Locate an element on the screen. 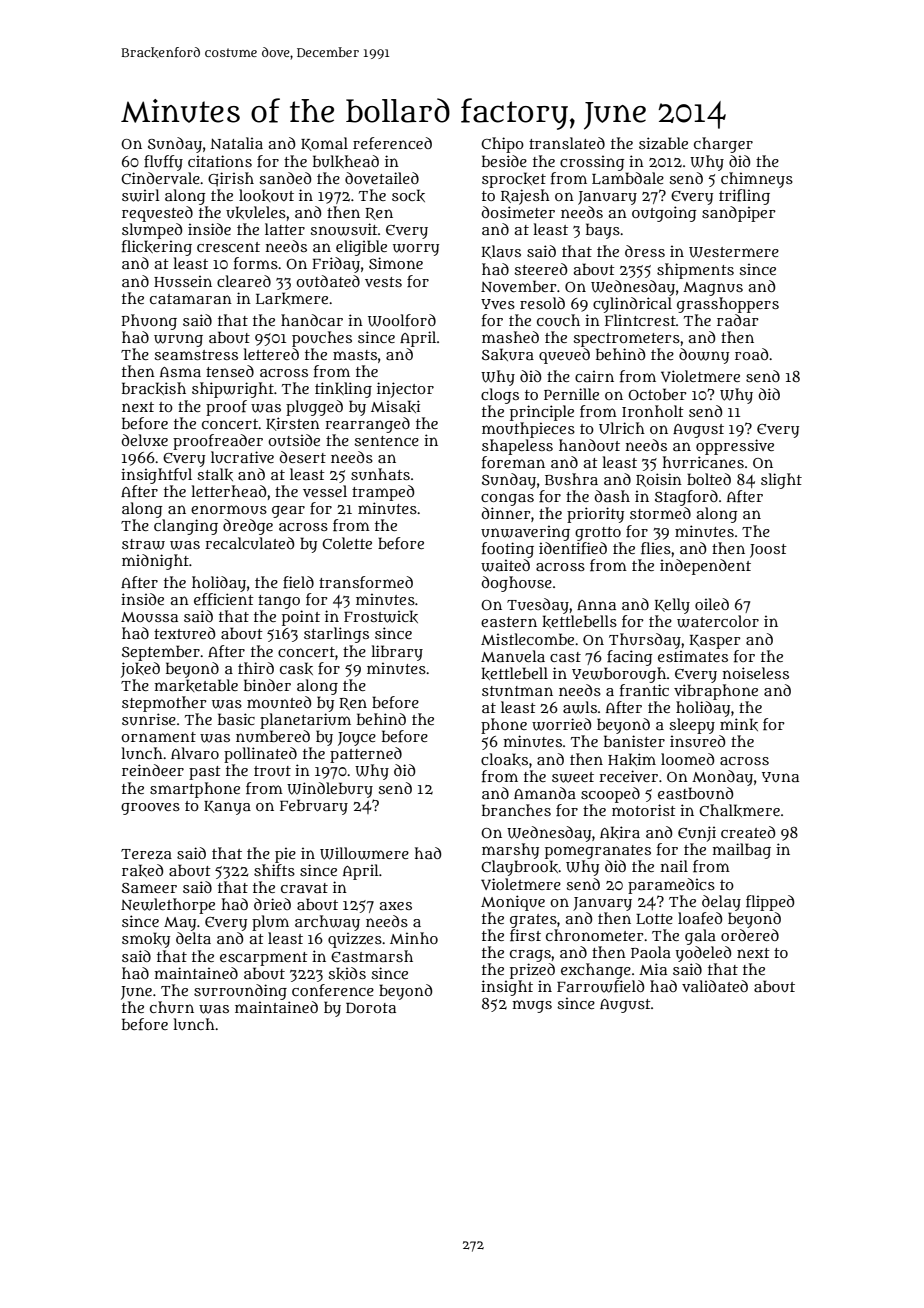 The height and width of the screenshot is (1308, 924). outgoing is located at coordinates (664, 214).
